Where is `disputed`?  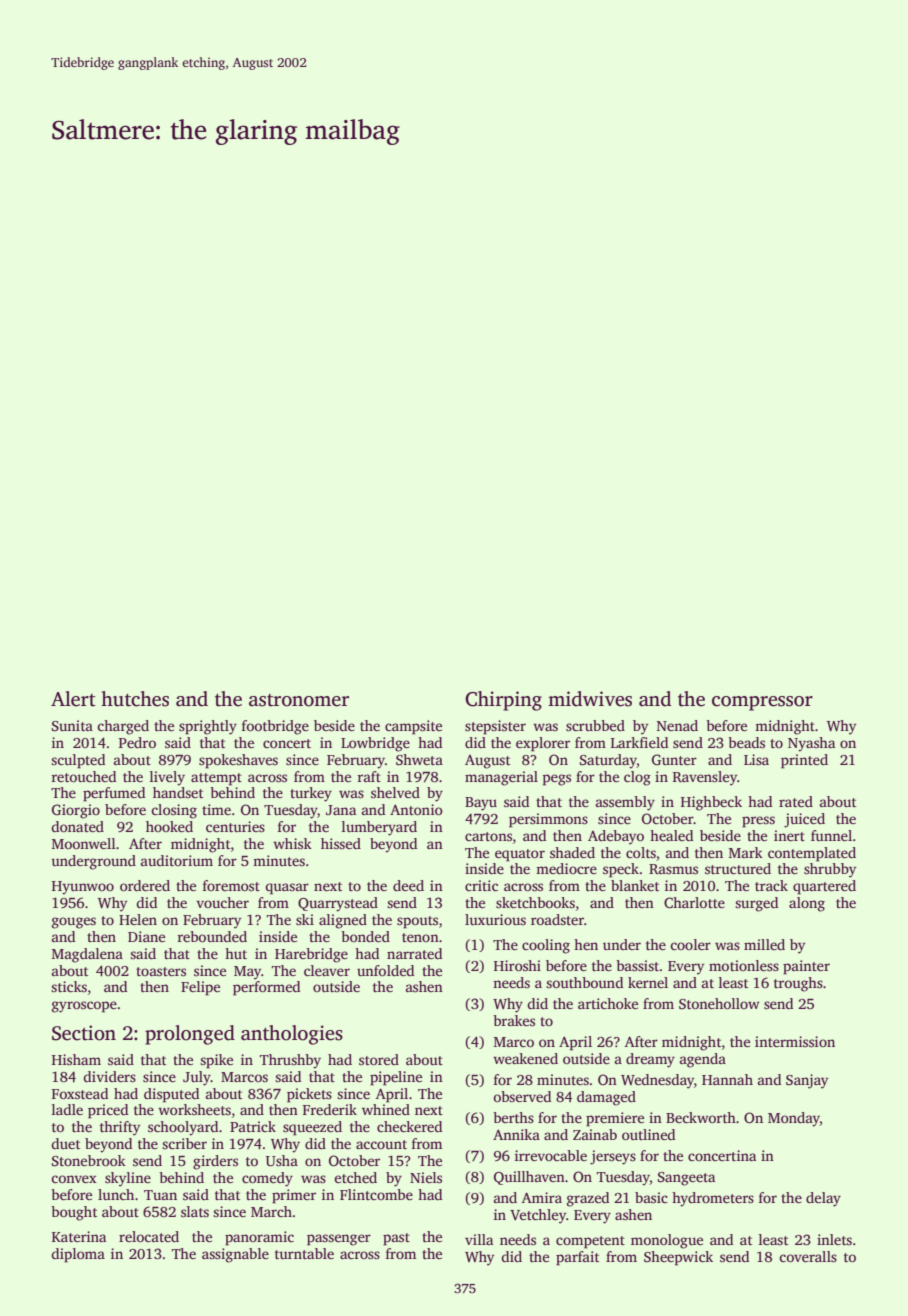
disputed is located at coordinates (171, 1095).
